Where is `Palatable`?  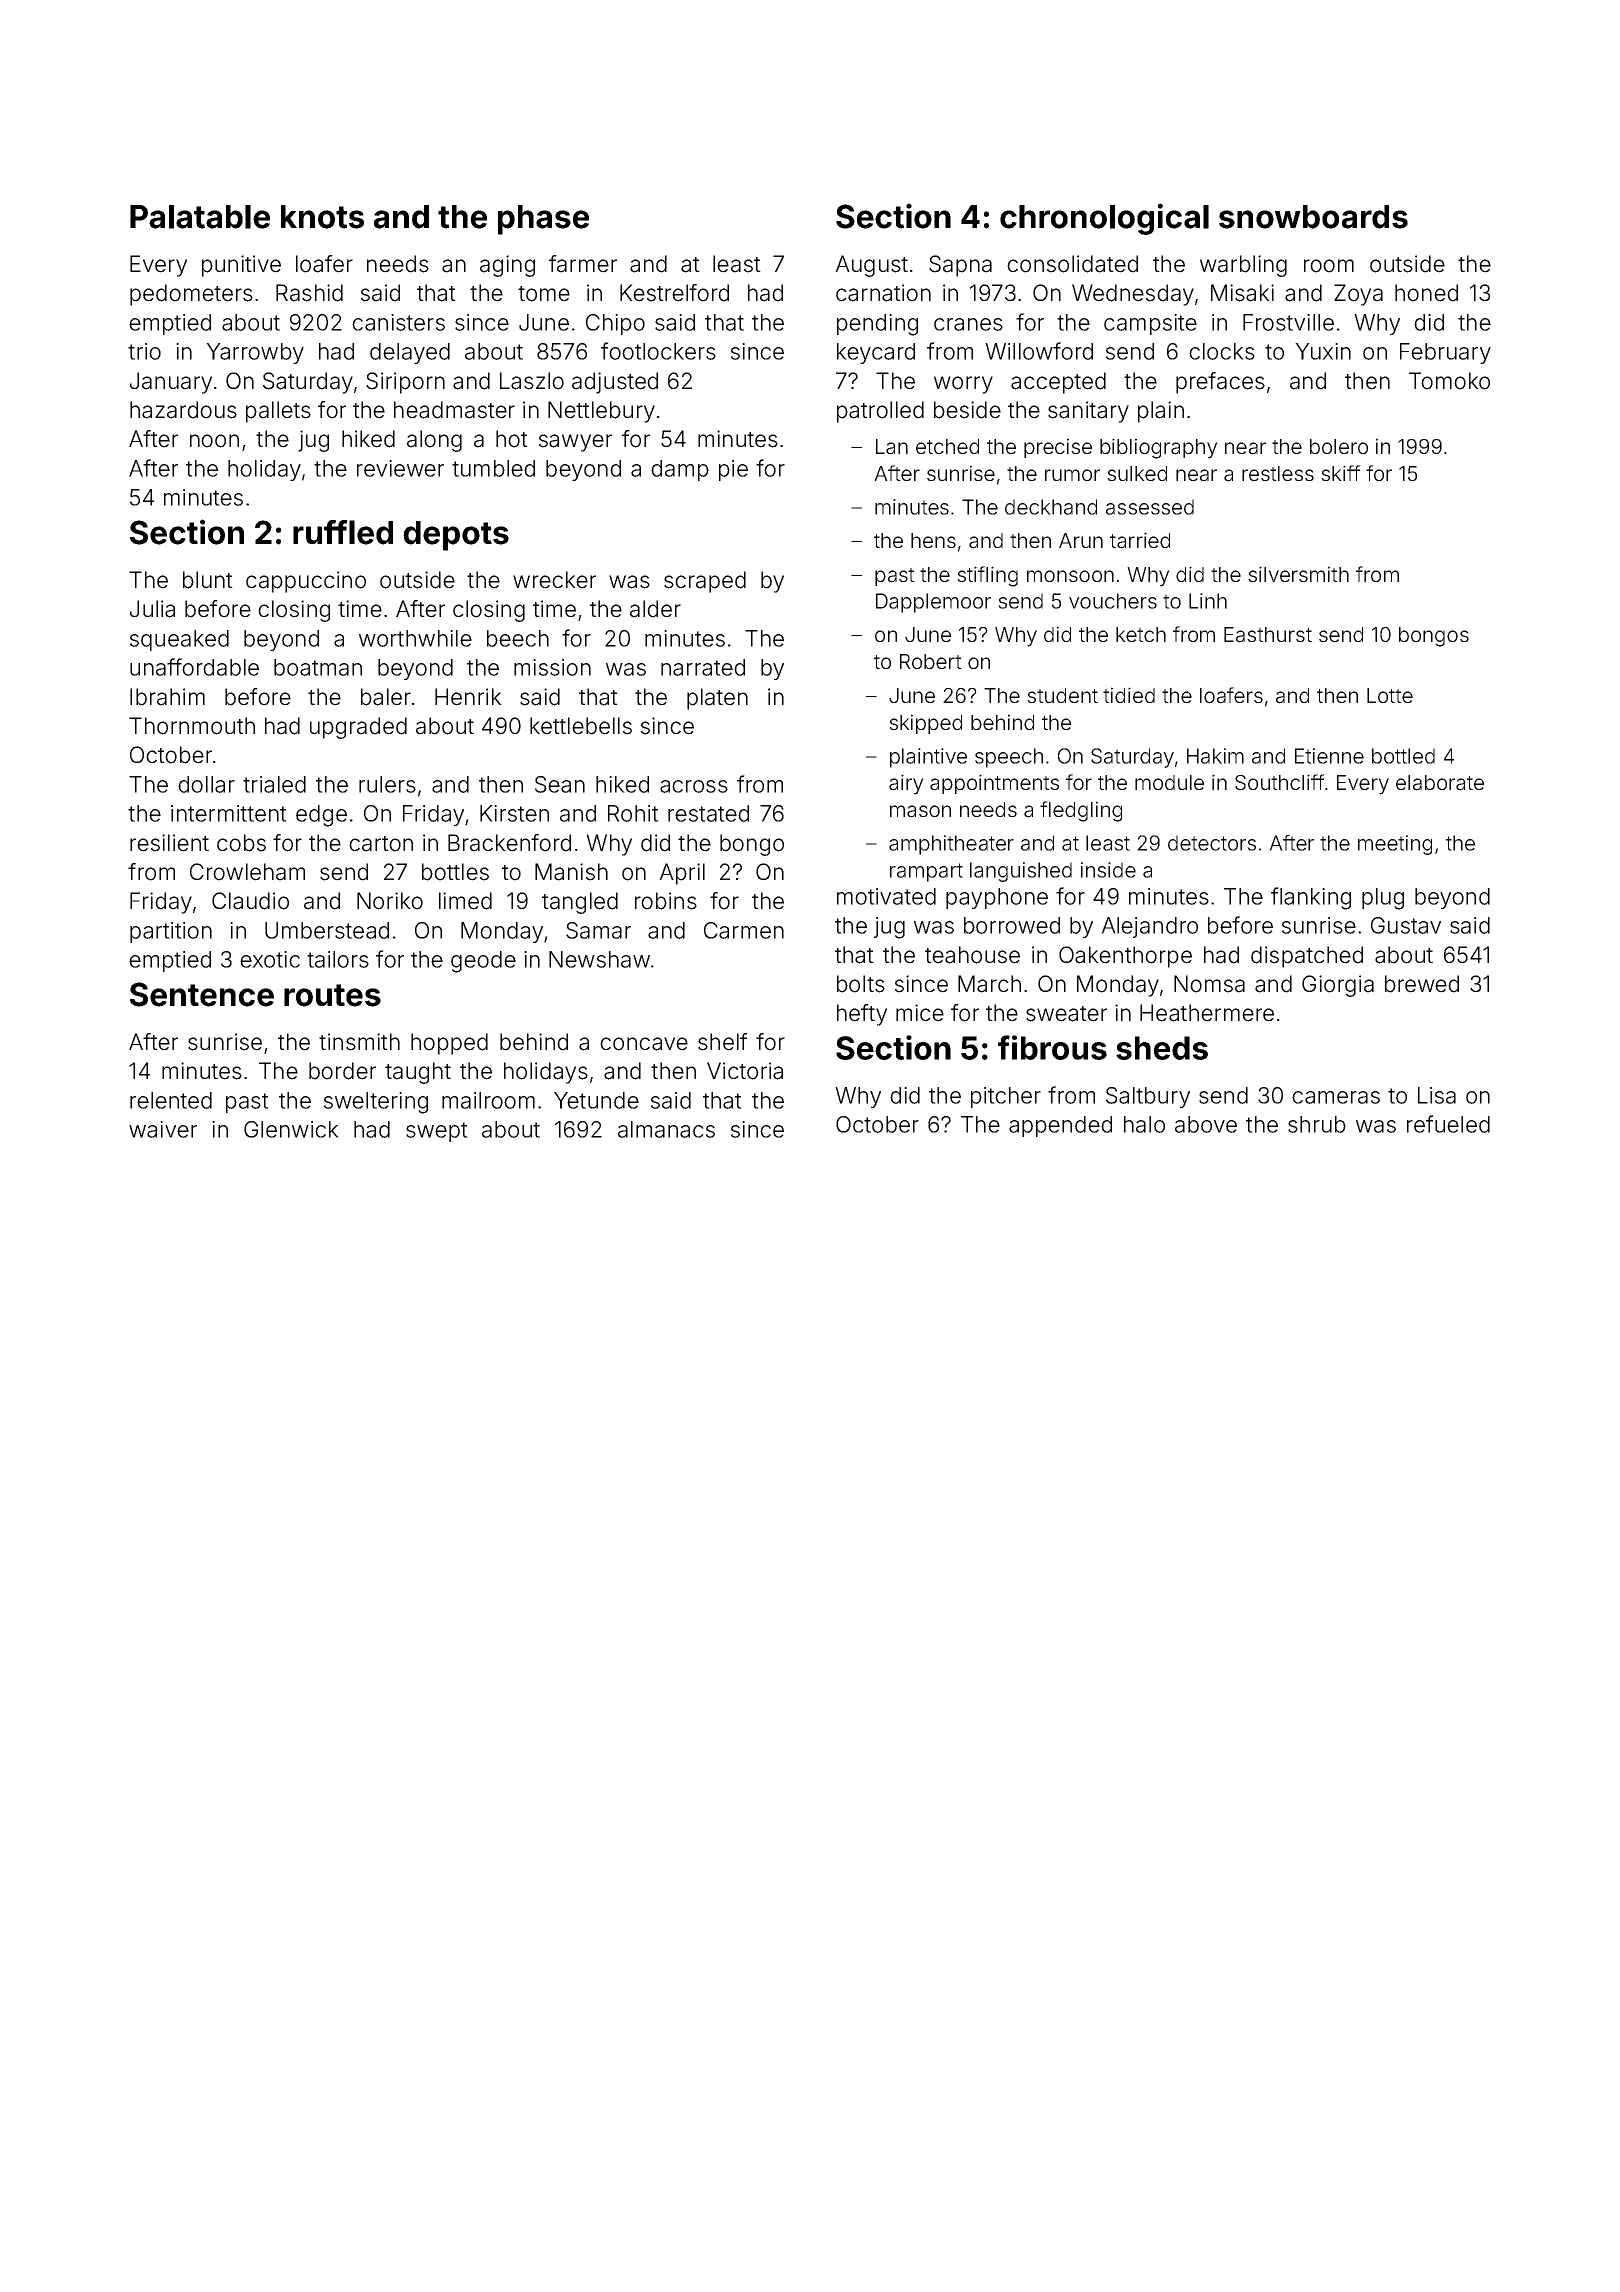 Palatable is located at coordinates (200, 217).
